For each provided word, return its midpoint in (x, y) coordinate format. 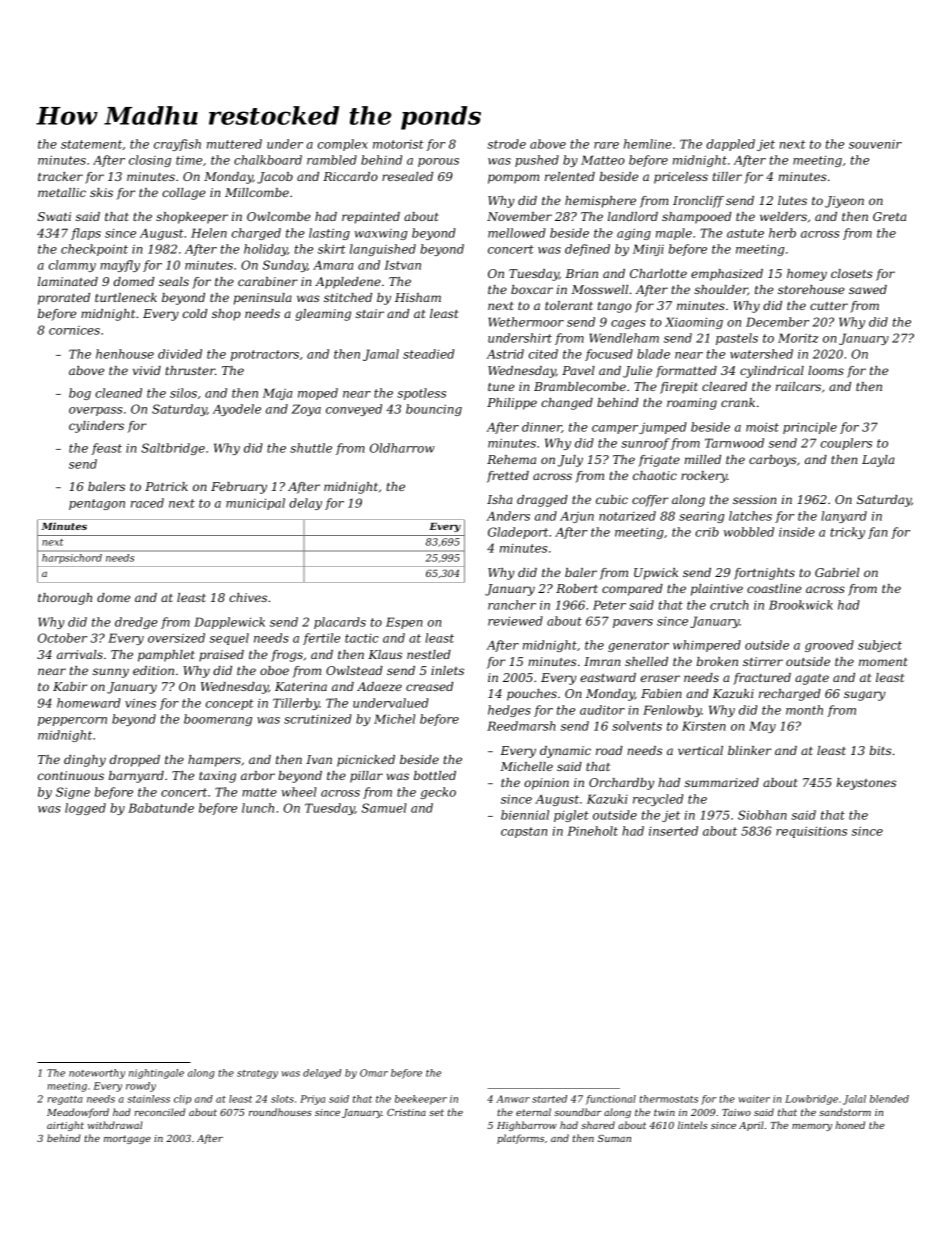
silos (183, 393)
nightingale (156, 1074)
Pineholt (592, 831)
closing (150, 161)
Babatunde (161, 808)
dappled (730, 145)
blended (889, 1099)
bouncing (434, 410)
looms (826, 370)
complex (343, 145)
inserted (673, 831)
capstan (524, 832)
